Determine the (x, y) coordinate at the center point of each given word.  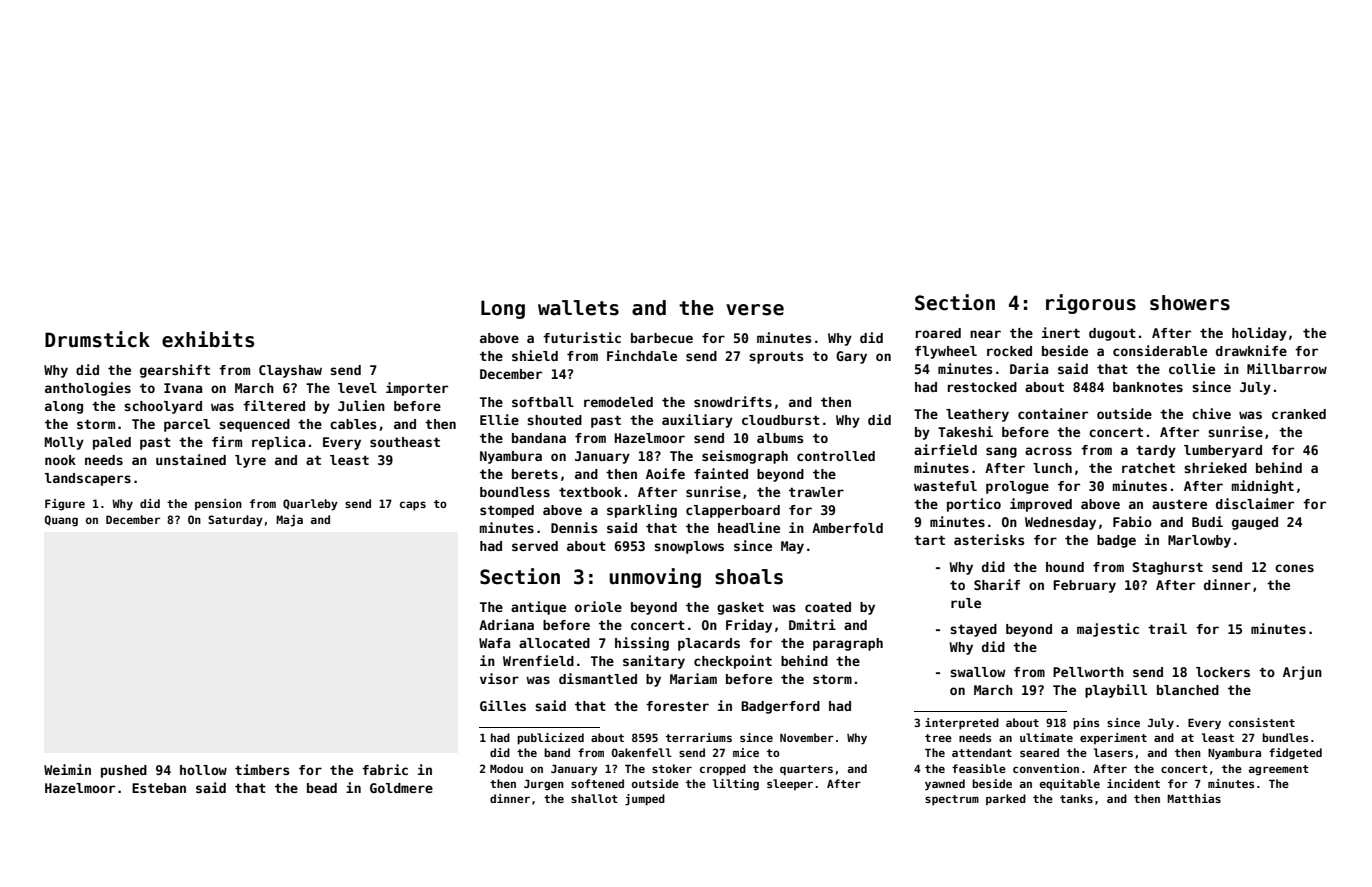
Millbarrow (1287, 368)
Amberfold (847, 528)
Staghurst (1168, 568)
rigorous (1091, 304)
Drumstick (97, 339)
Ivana (183, 388)
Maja (289, 521)
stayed (973, 630)
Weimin (67, 769)
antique (538, 608)
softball (543, 402)
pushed (124, 771)
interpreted (962, 724)
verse (755, 310)
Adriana (506, 624)
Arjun (1302, 673)
